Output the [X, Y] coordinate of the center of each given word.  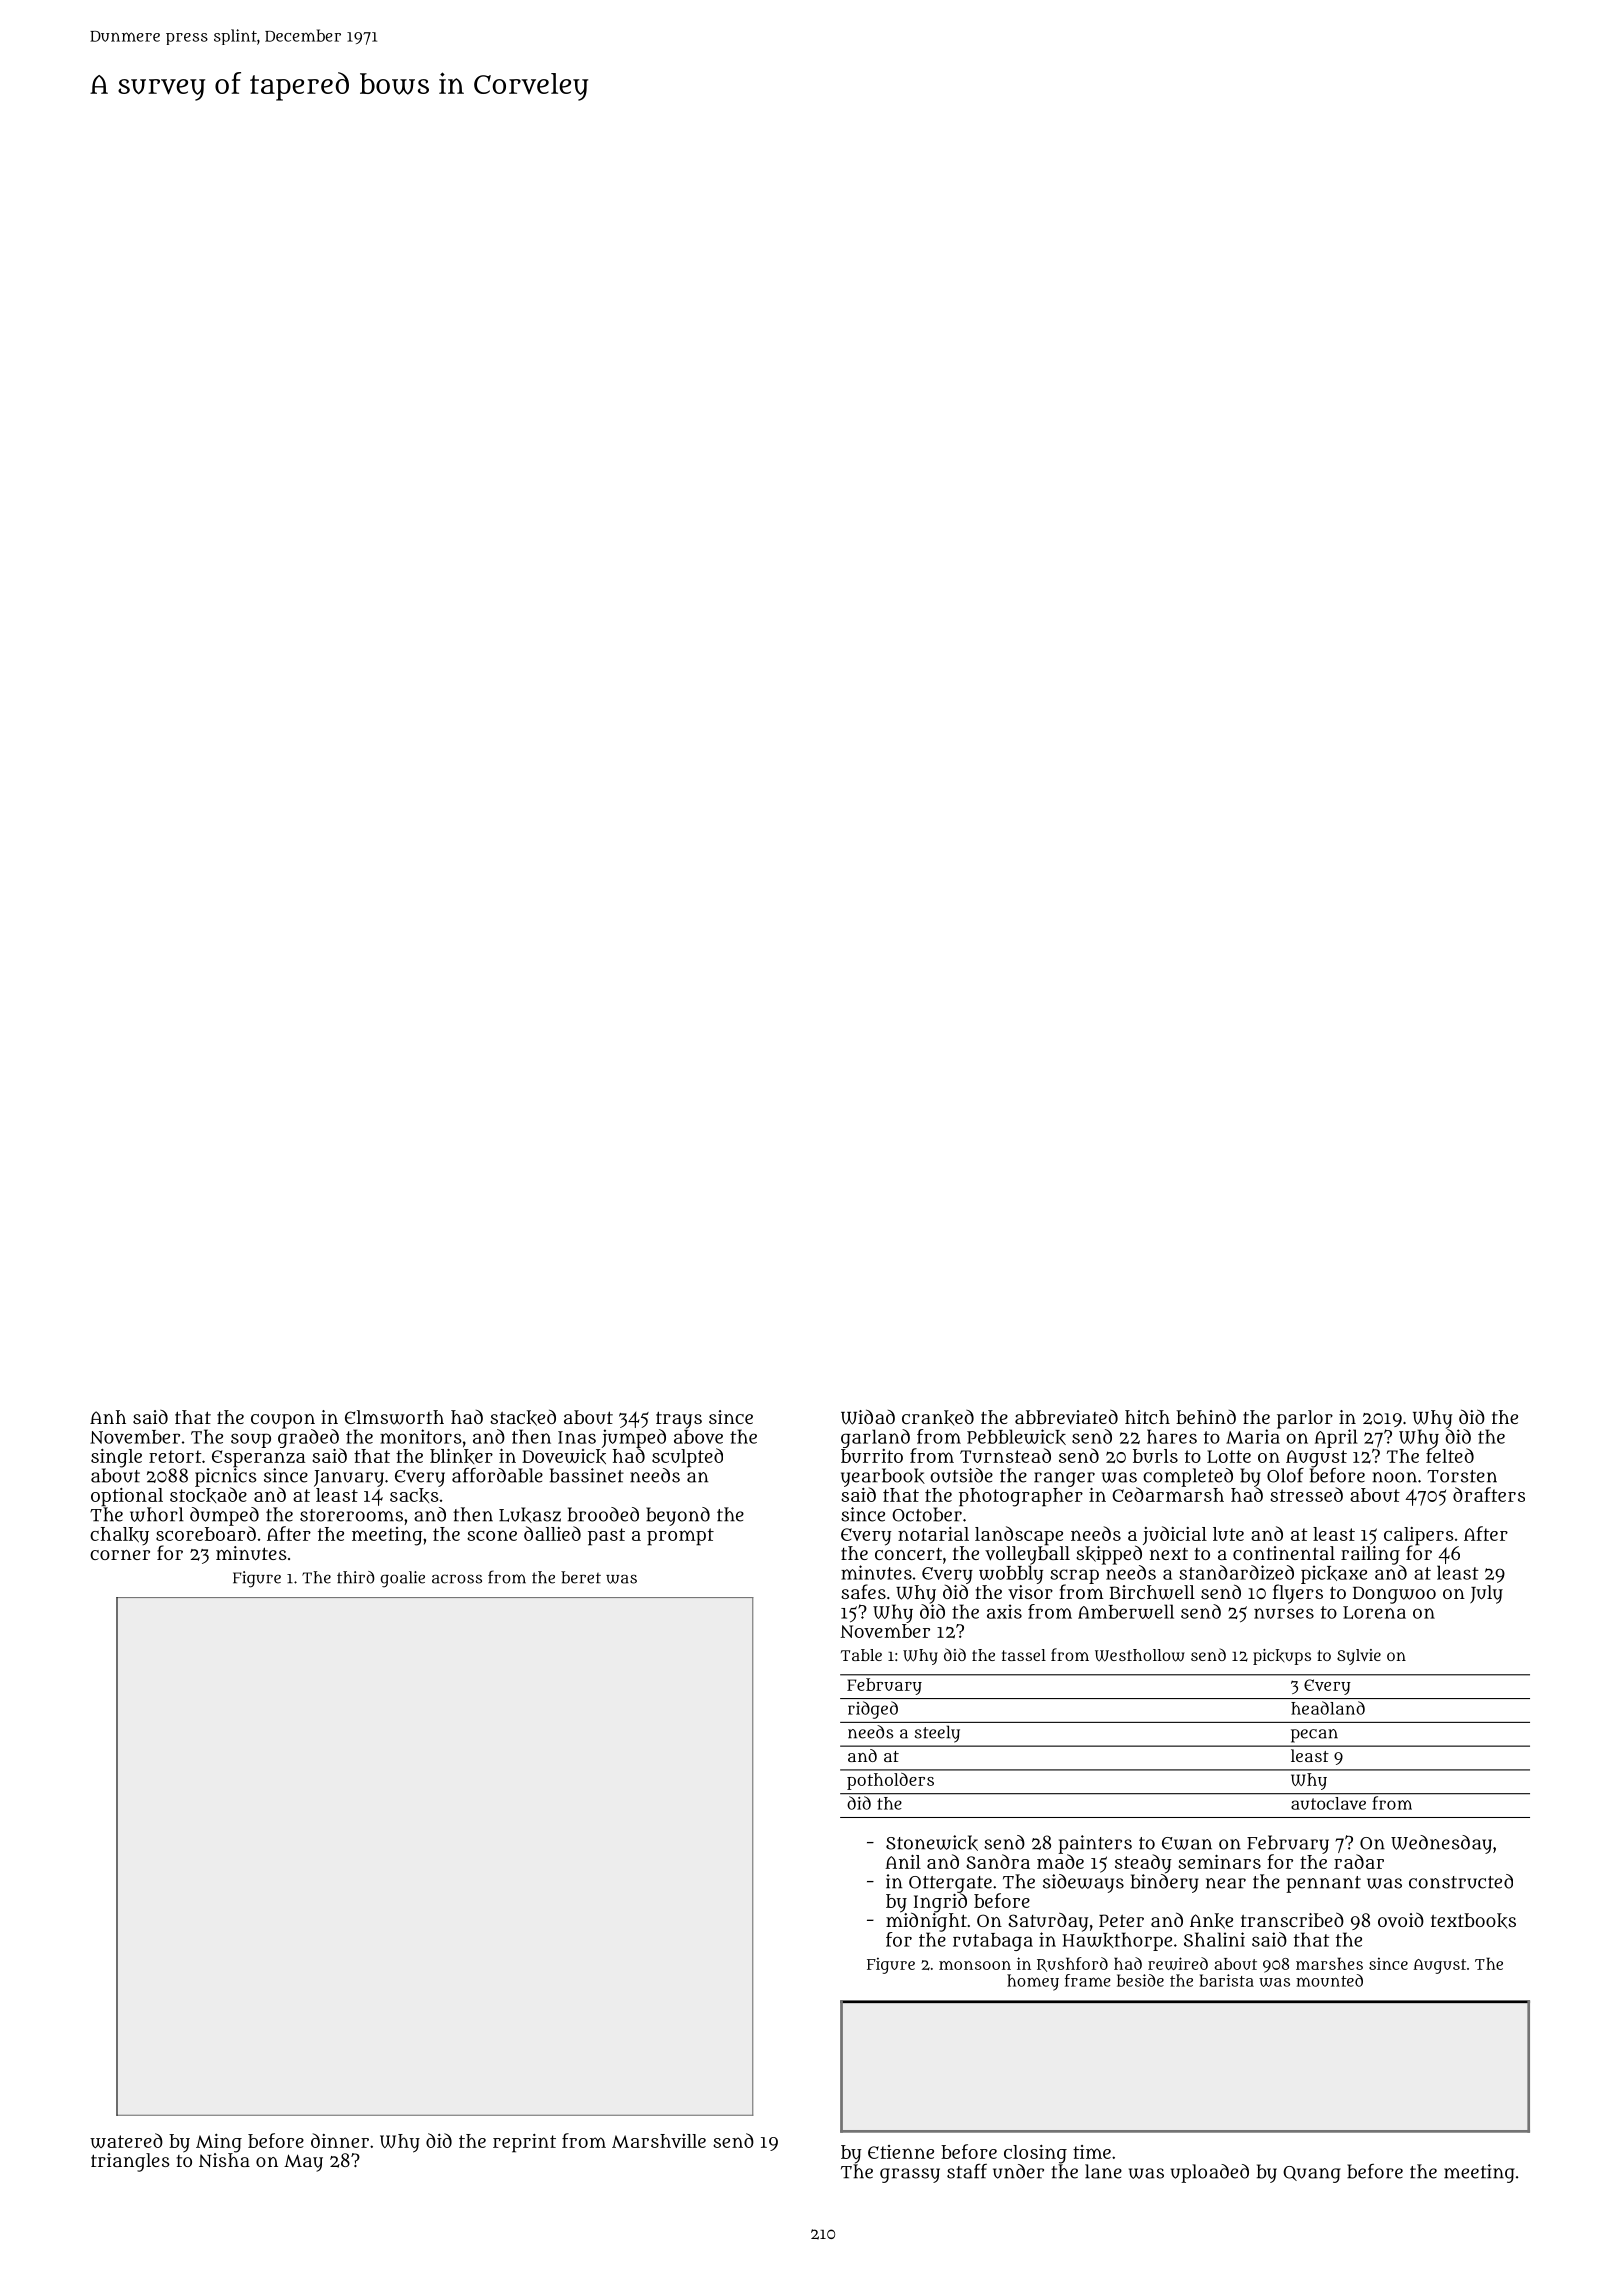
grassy [910, 2175]
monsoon [975, 1965]
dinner [340, 2140]
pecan [1314, 1736]
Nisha [224, 2160]
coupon [283, 1421]
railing [1370, 1555]
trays [679, 1420]
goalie [402, 1579]
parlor [1305, 1419]
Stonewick [932, 1843]
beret [581, 1577]
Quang [1312, 2174]
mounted [1329, 1980]
